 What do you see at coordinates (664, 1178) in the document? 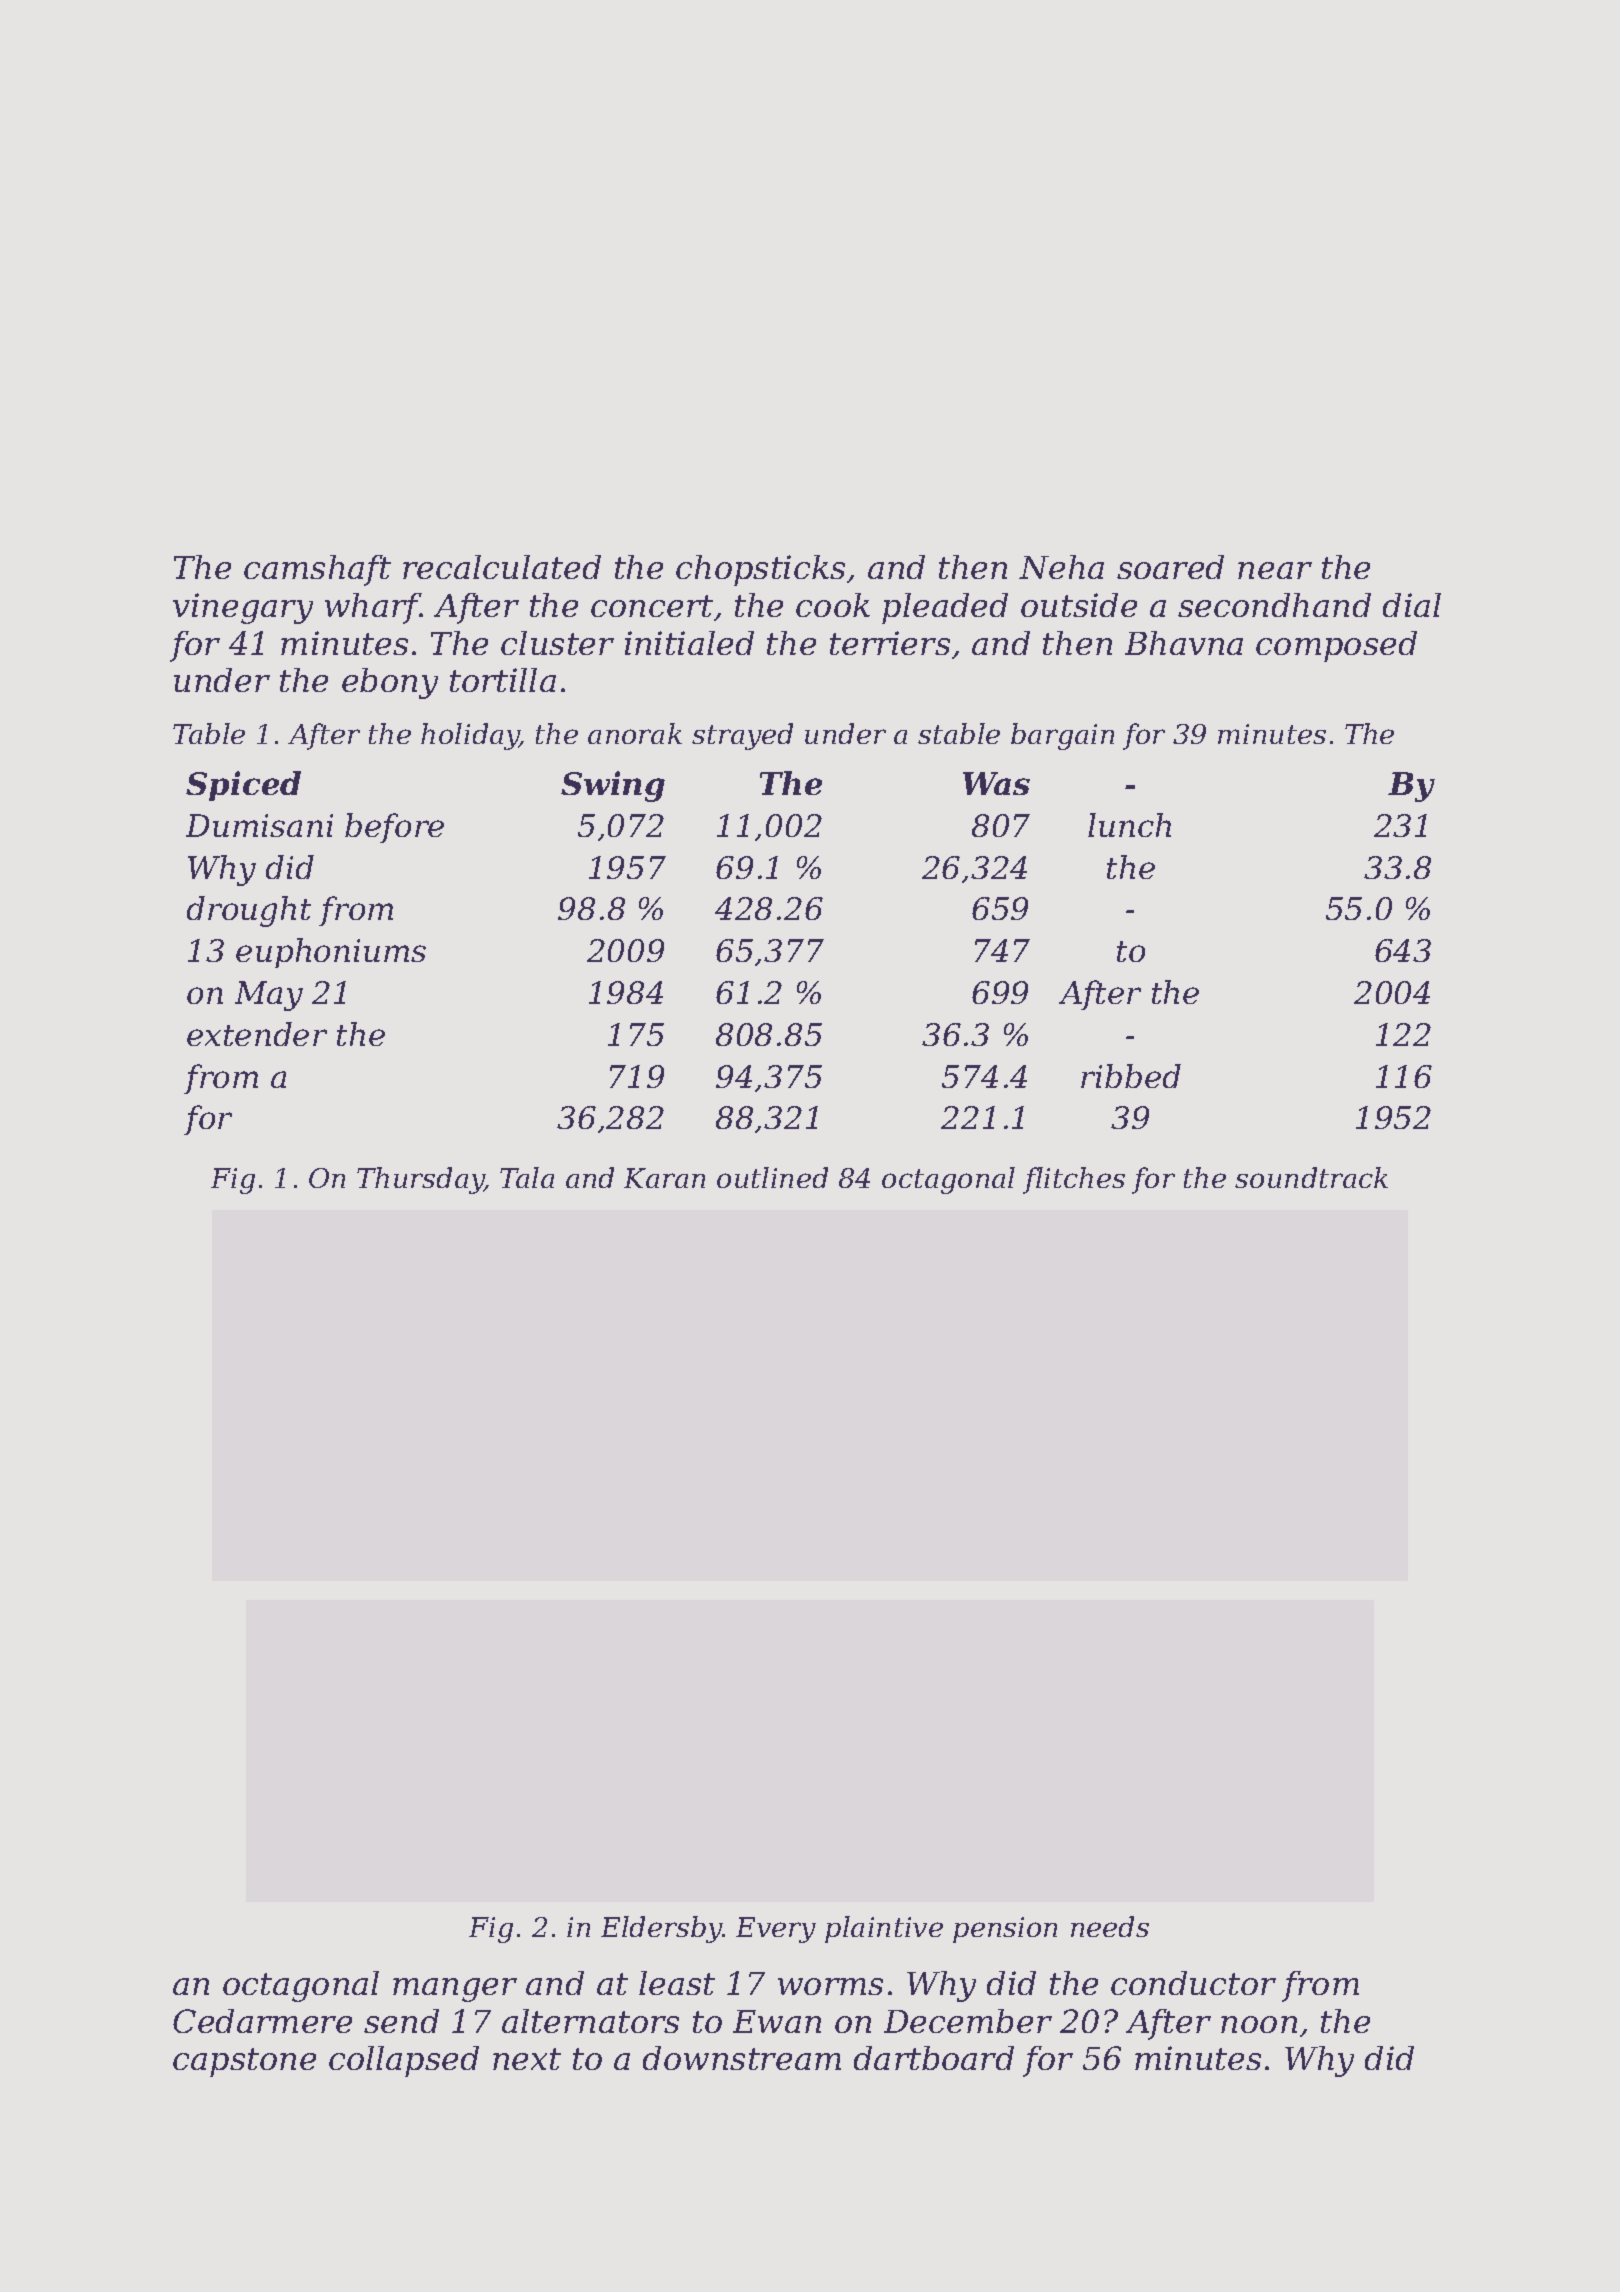
I see `Karan` at bounding box center [664, 1178].
